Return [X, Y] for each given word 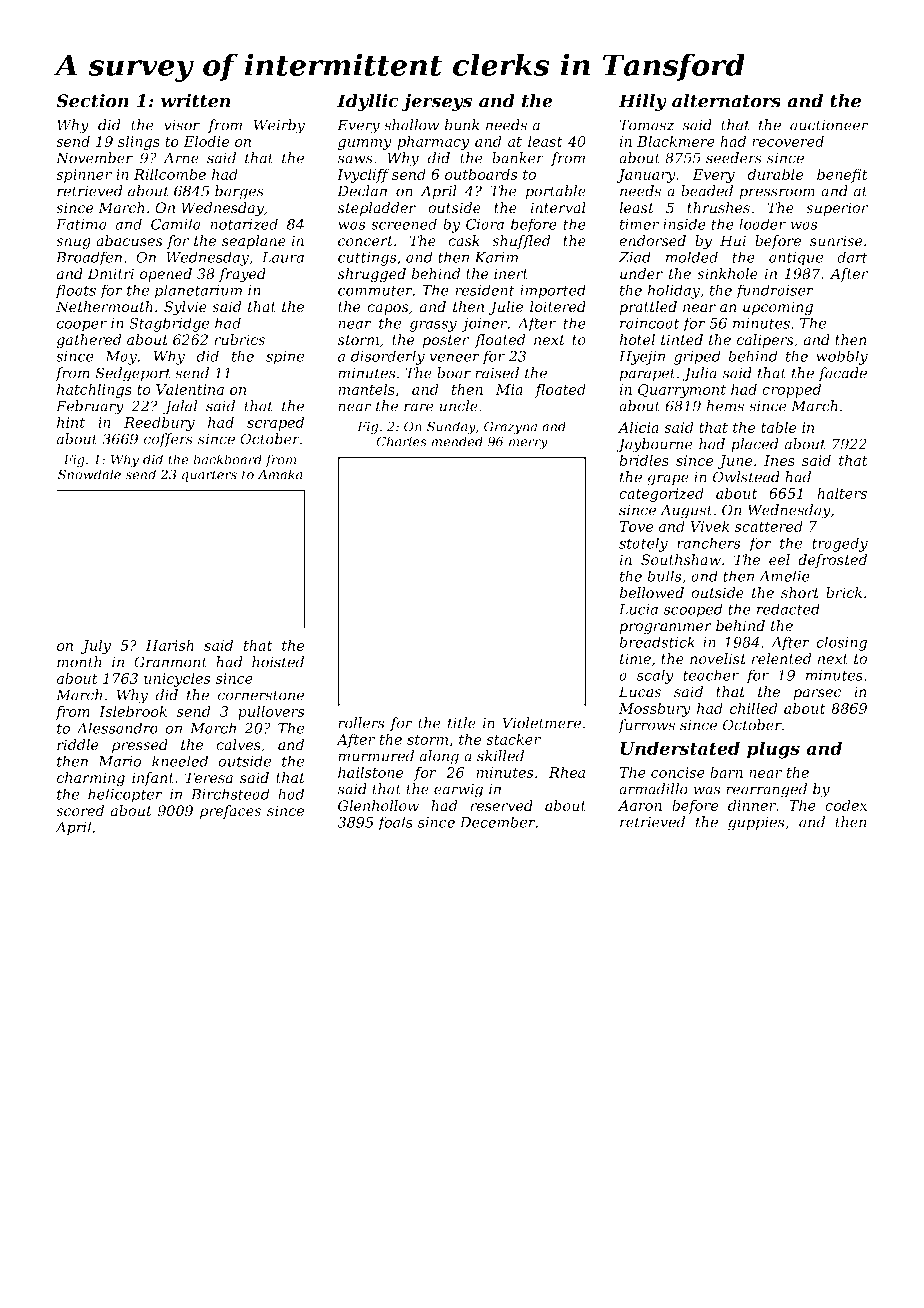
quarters [209, 476]
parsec [817, 694]
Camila [176, 224]
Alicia [638, 427]
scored [80, 811]
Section [92, 101]
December [498, 822]
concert [365, 241]
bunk [461, 125]
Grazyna [510, 427]
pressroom [777, 194]
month [79, 662]
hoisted [278, 662]
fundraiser [775, 291]
